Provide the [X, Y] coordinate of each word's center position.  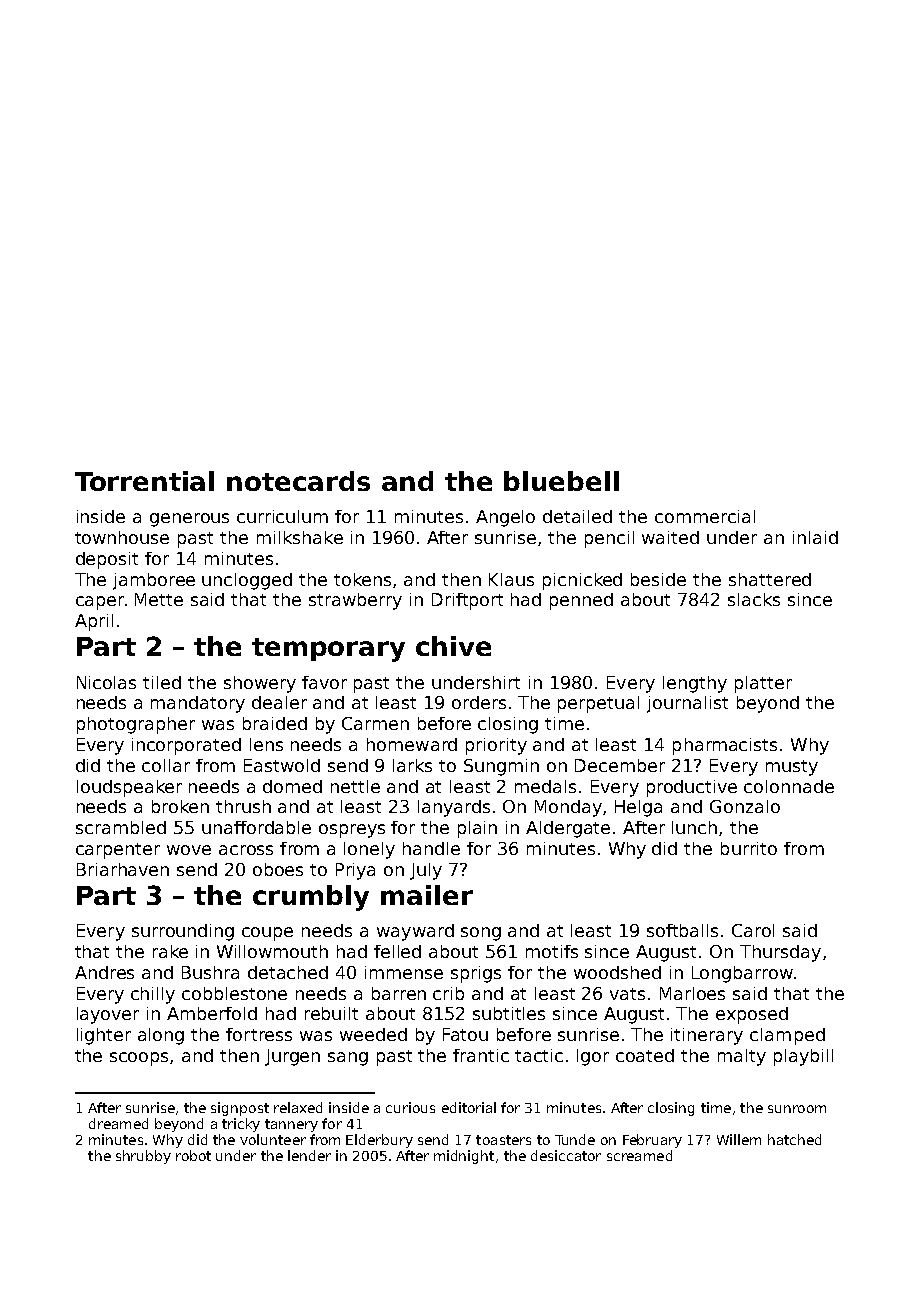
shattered [770, 579]
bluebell [561, 481]
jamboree [154, 581]
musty [792, 768]
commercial [705, 516]
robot [193, 1155]
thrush [243, 806]
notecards [298, 481]
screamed [639, 1155]
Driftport [467, 601]
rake [170, 951]
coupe [267, 934]
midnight [464, 1157]
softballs [682, 930]
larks [412, 765]
